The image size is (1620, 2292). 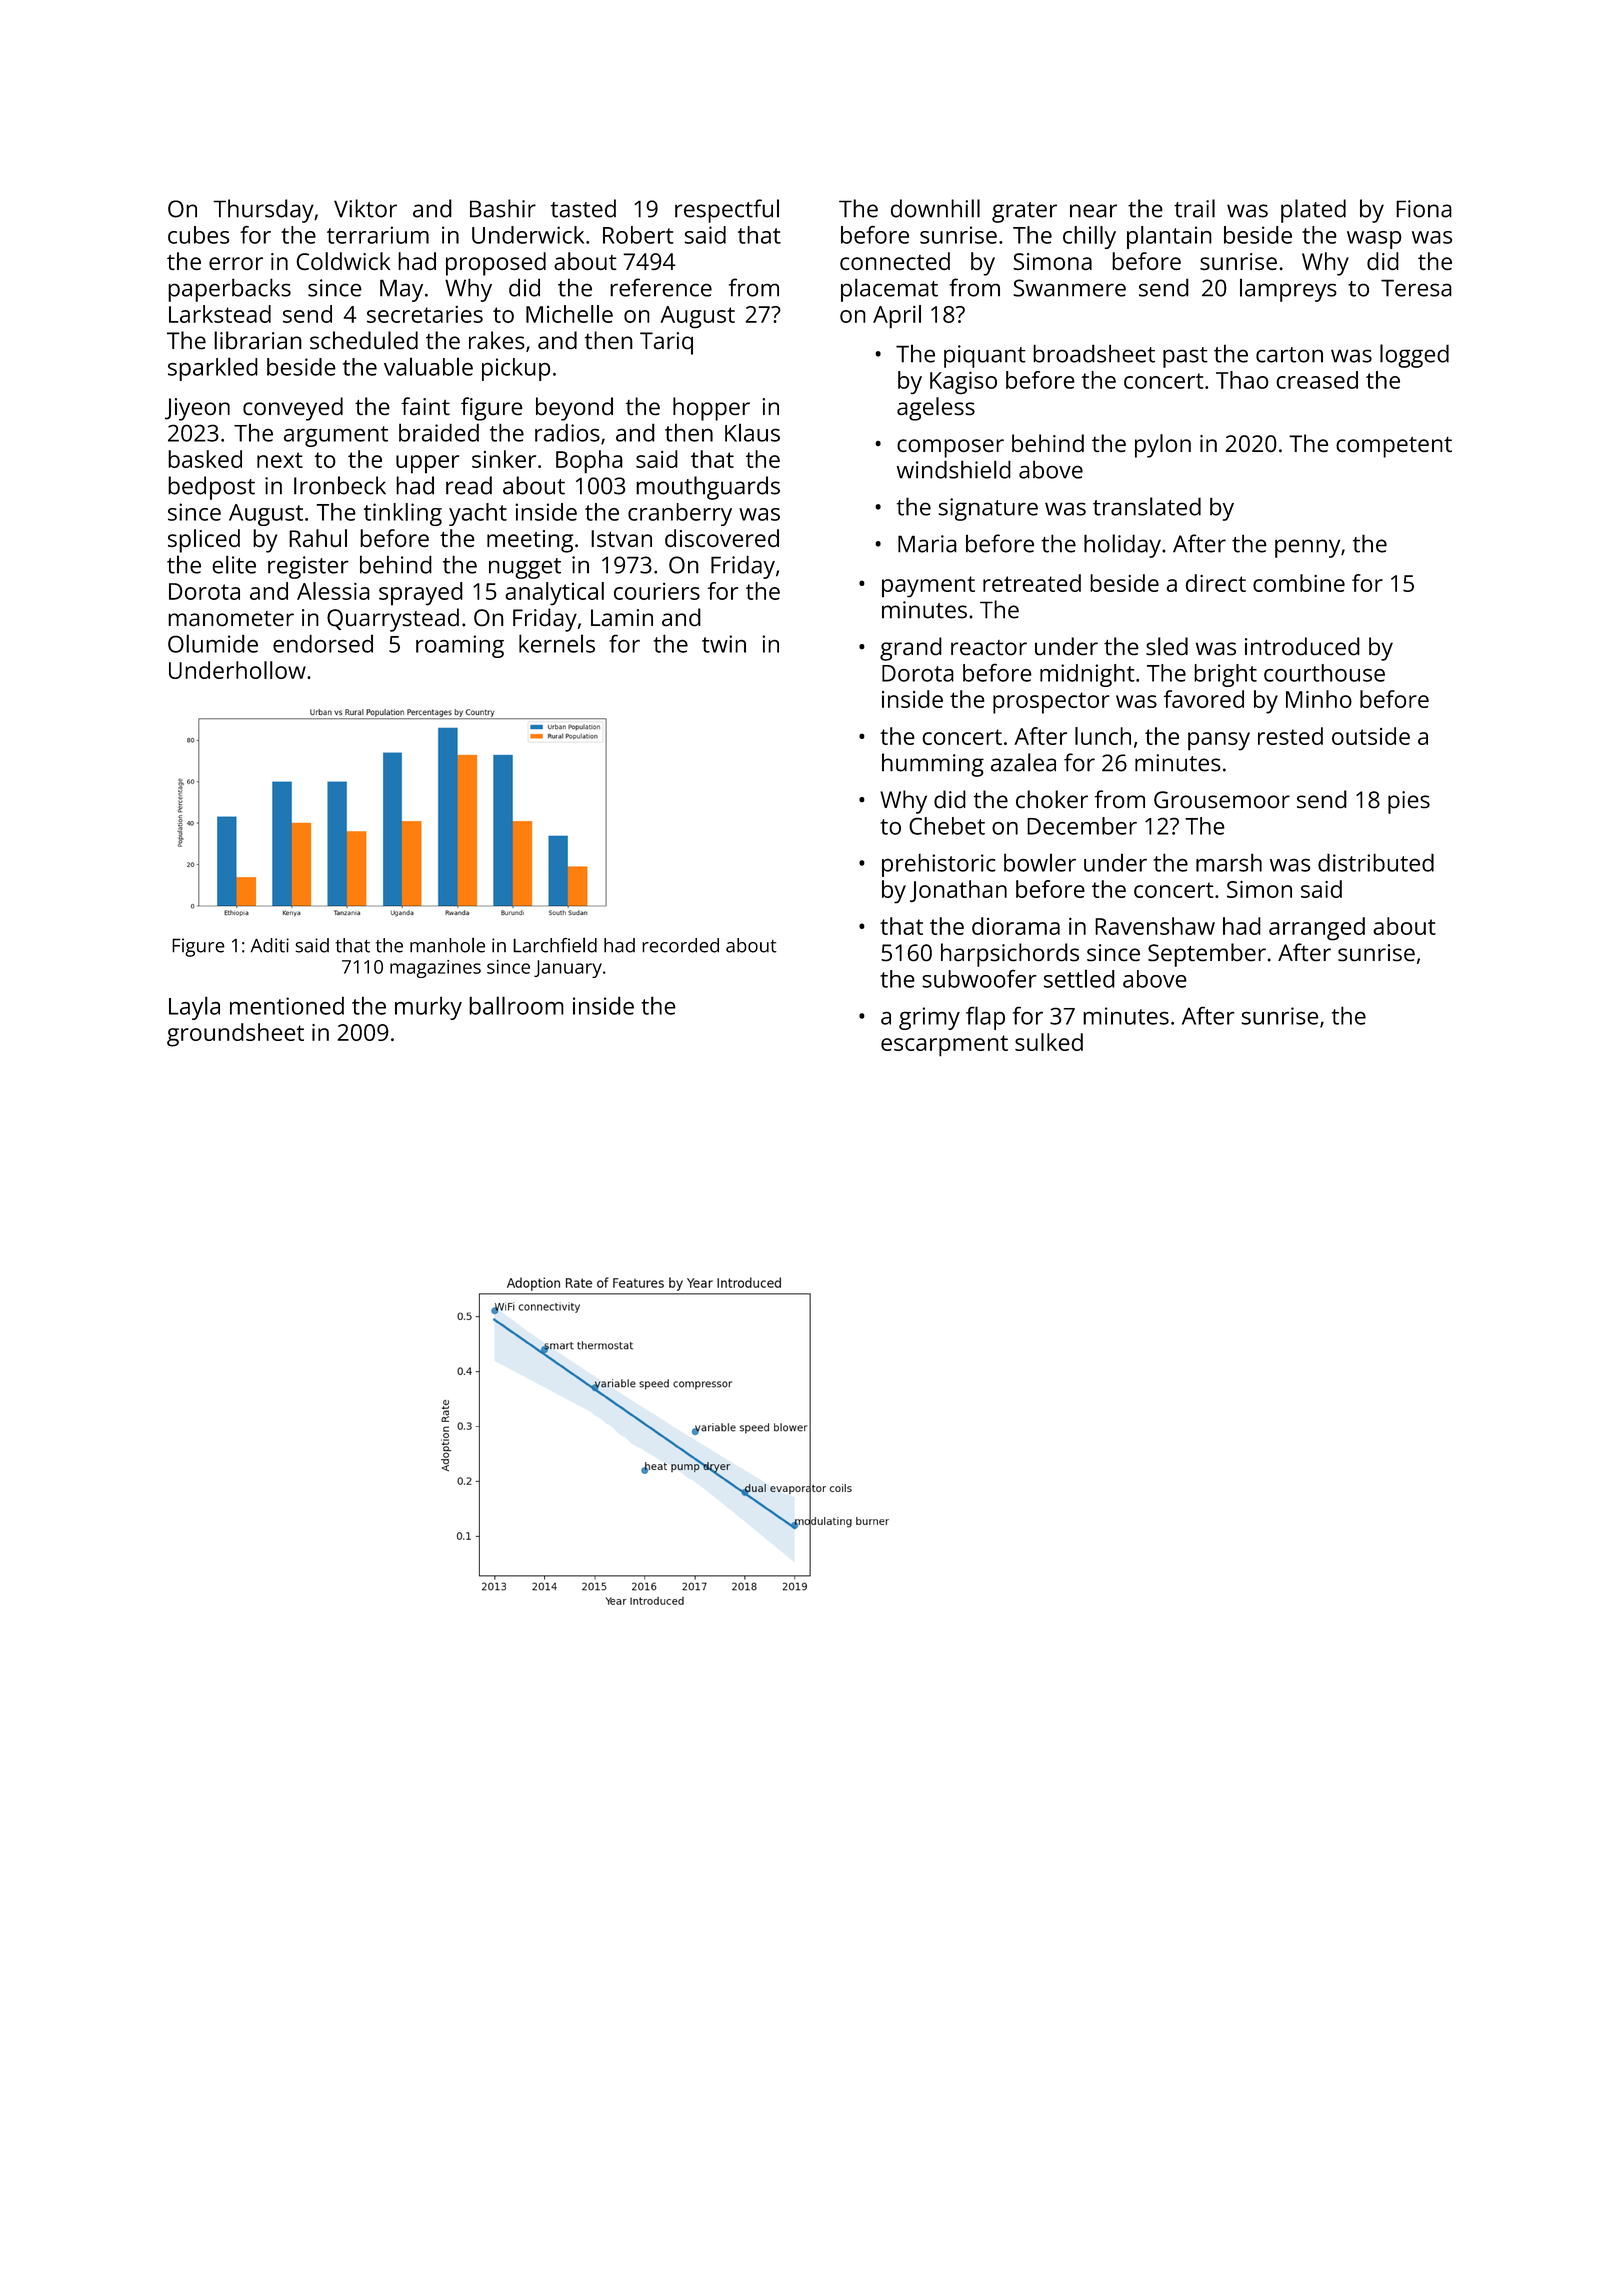 What do you see at coordinates (1307, 548) in the screenshot?
I see `penny` at bounding box center [1307, 548].
